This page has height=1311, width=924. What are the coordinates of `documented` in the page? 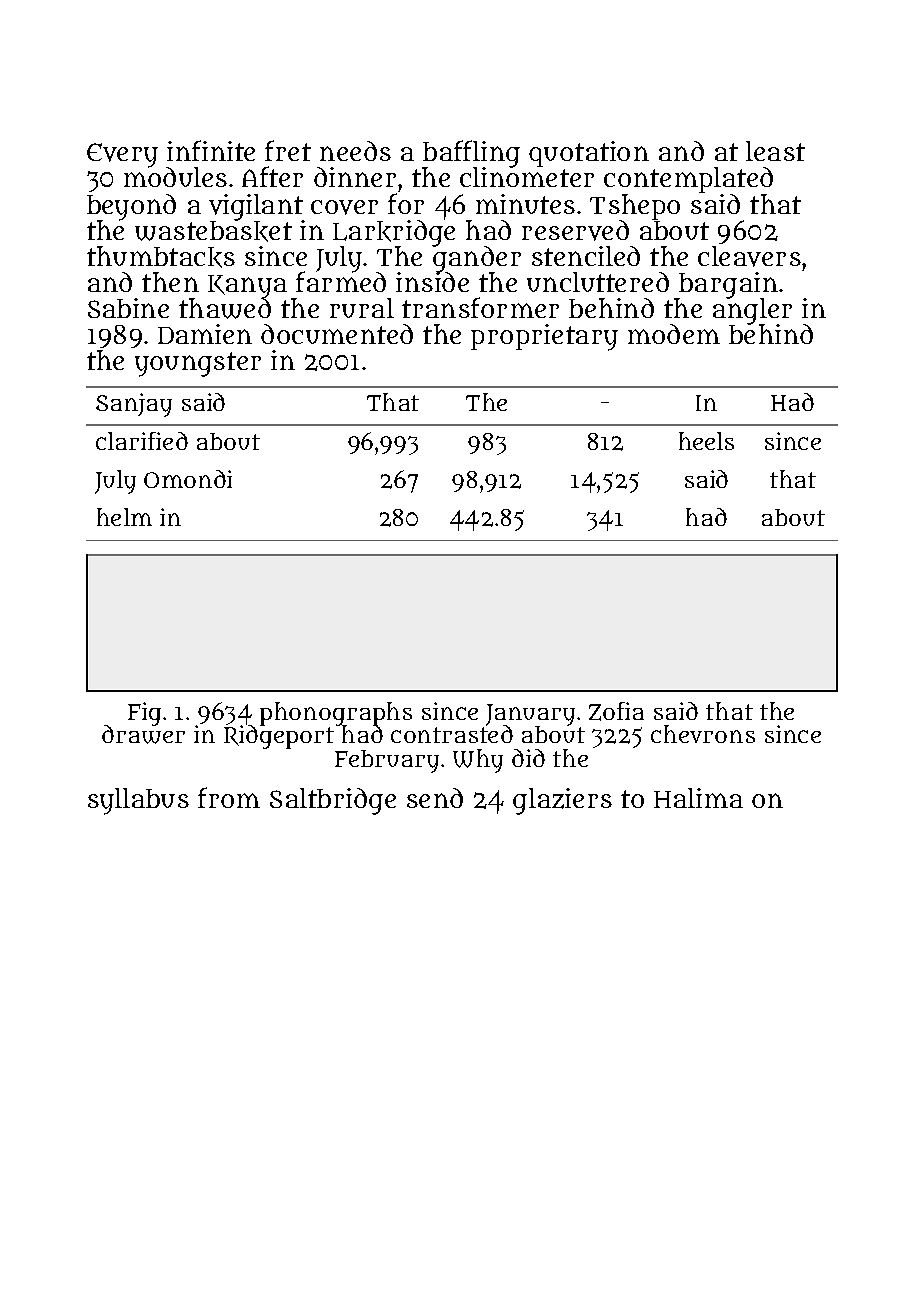 It's located at (337, 334).
